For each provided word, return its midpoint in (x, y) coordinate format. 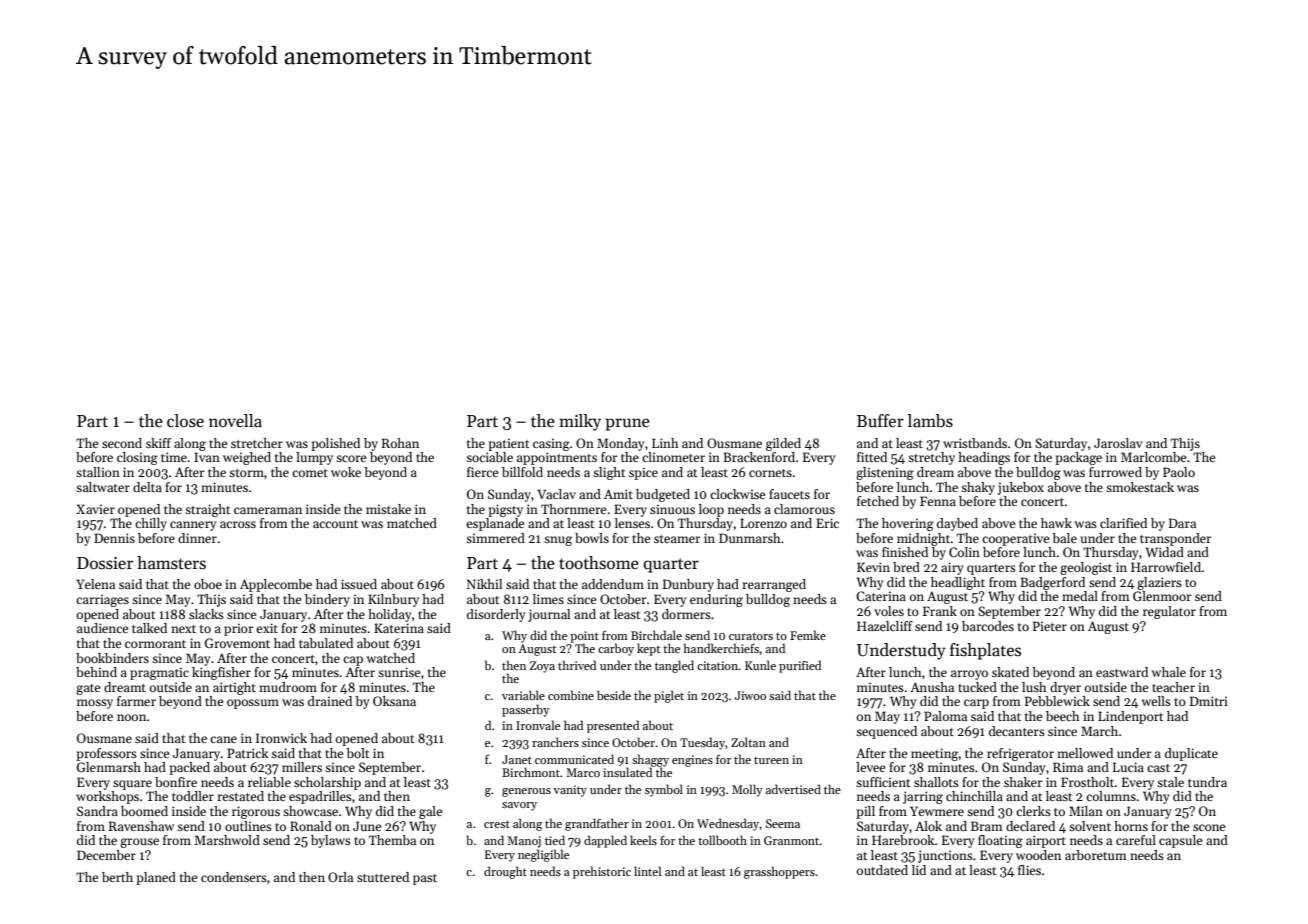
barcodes (988, 626)
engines (692, 761)
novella (235, 421)
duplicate (1191, 754)
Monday (621, 444)
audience (102, 628)
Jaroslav (1118, 443)
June (367, 826)
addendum (613, 584)
